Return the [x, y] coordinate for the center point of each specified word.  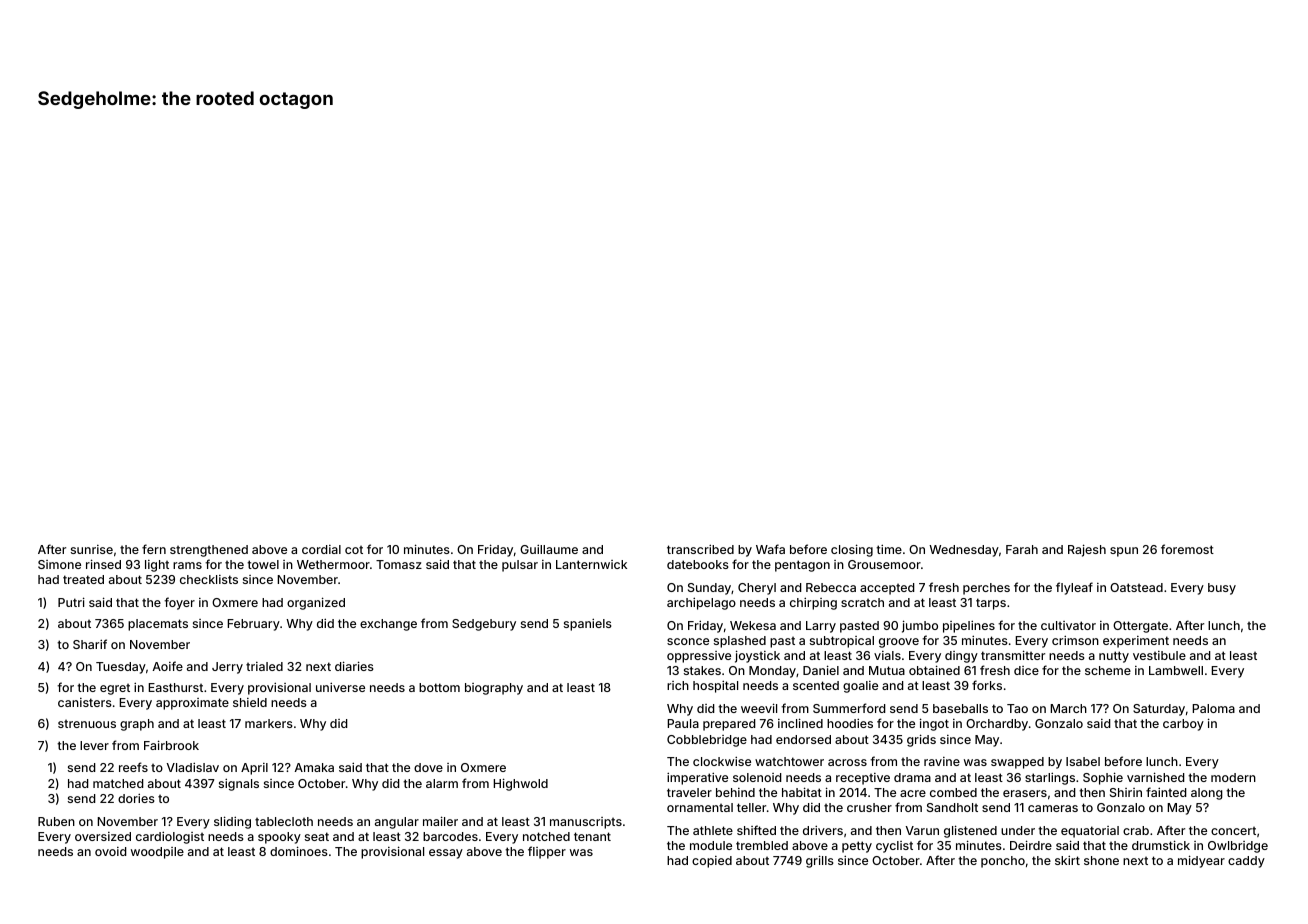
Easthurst [175, 687]
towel [263, 564]
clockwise [722, 761]
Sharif [90, 644]
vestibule [1159, 655]
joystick [757, 656]
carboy [1183, 725]
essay [446, 854]
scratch [862, 602]
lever [94, 745]
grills [820, 861]
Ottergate [1140, 627]
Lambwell [1176, 670]
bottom [439, 687]
